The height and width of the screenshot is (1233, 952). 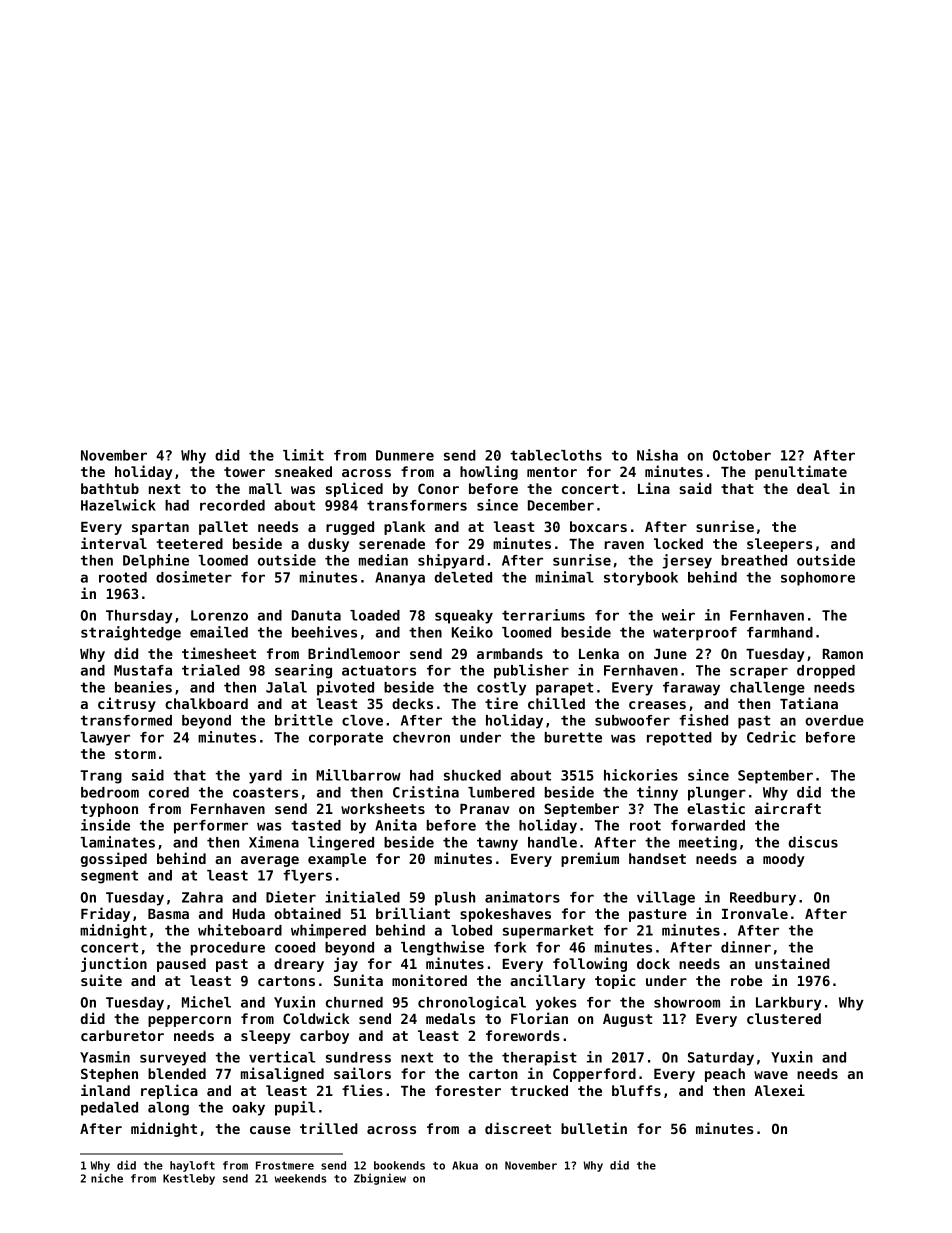 I want to click on Dunmere, so click(x=405, y=455).
